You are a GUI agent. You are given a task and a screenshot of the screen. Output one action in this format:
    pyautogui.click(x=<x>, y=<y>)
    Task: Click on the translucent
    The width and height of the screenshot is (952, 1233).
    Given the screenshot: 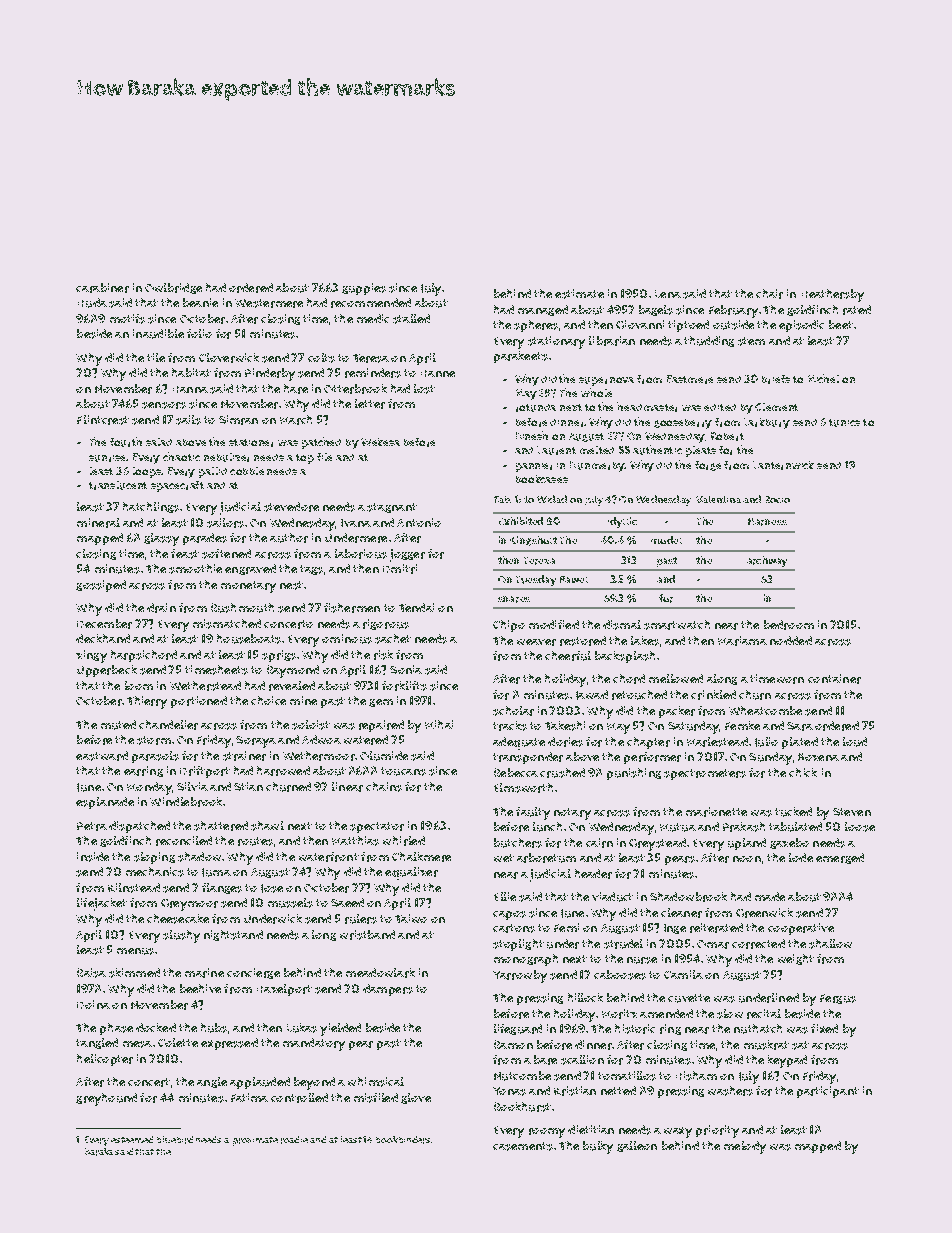 What is the action you would take?
    pyautogui.click(x=118, y=485)
